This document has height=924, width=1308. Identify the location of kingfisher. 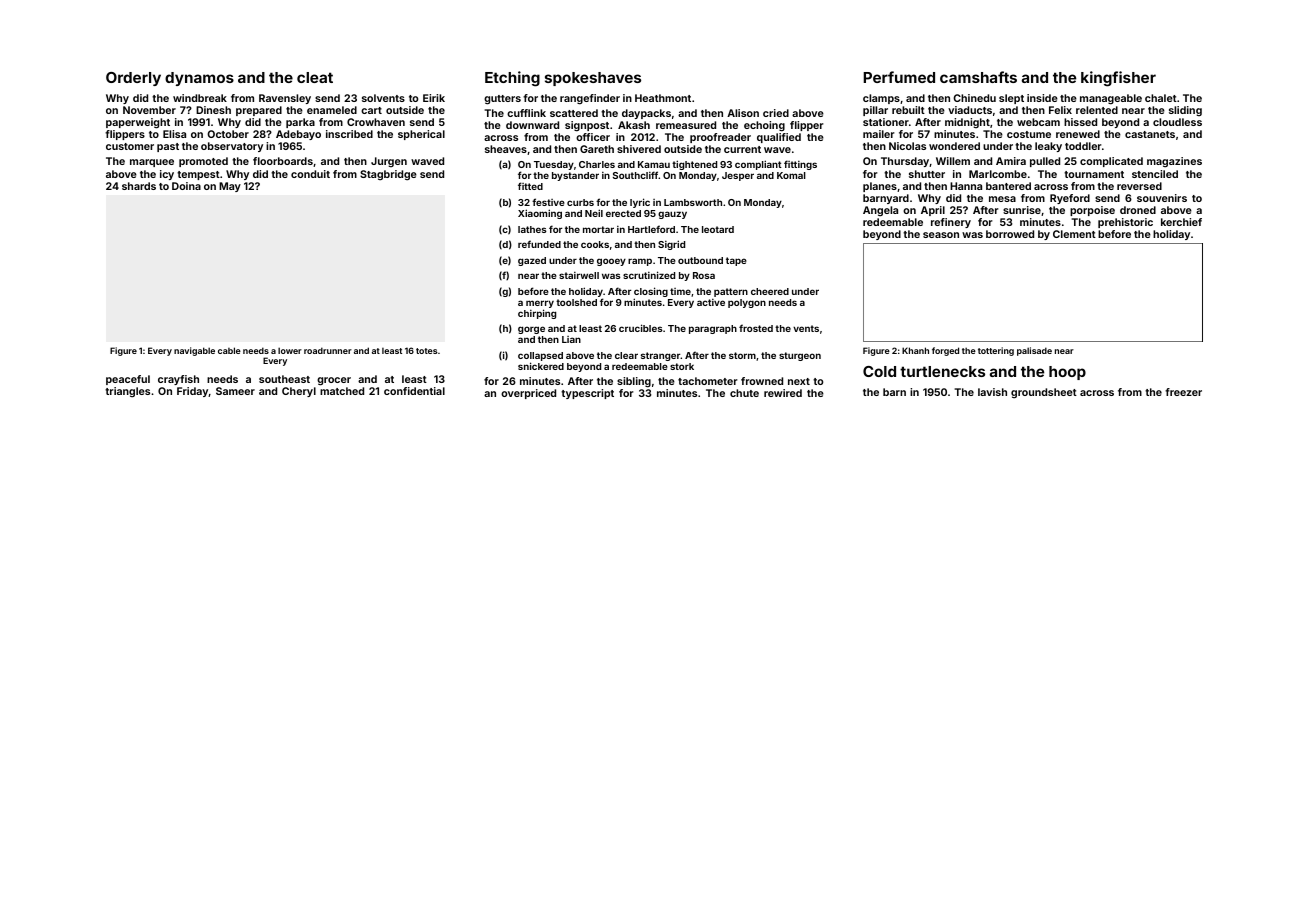
(1118, 79).
